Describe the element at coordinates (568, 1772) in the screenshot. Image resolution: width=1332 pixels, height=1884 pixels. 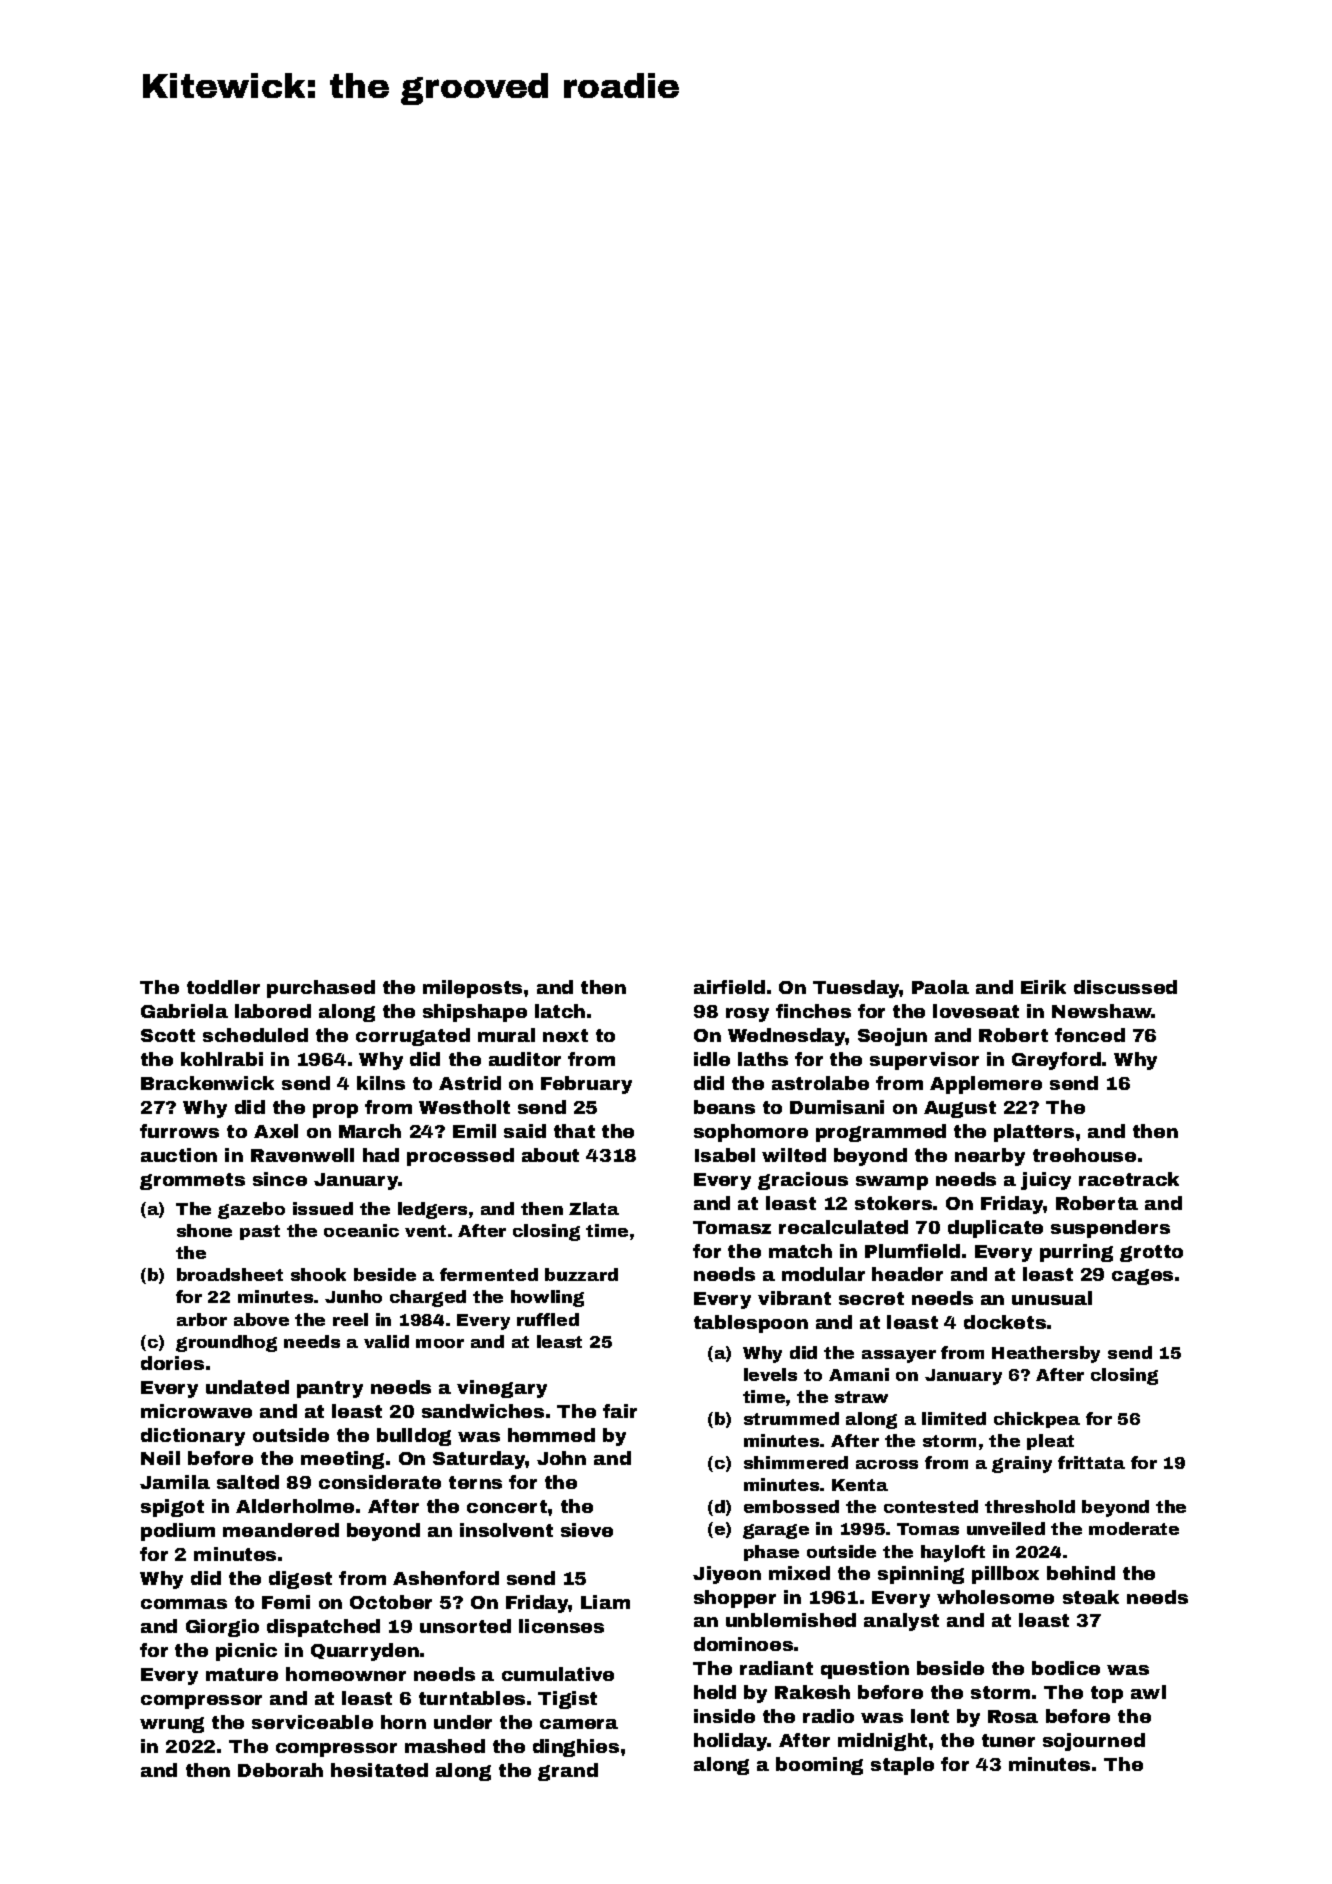
I see `grand` at that location.
